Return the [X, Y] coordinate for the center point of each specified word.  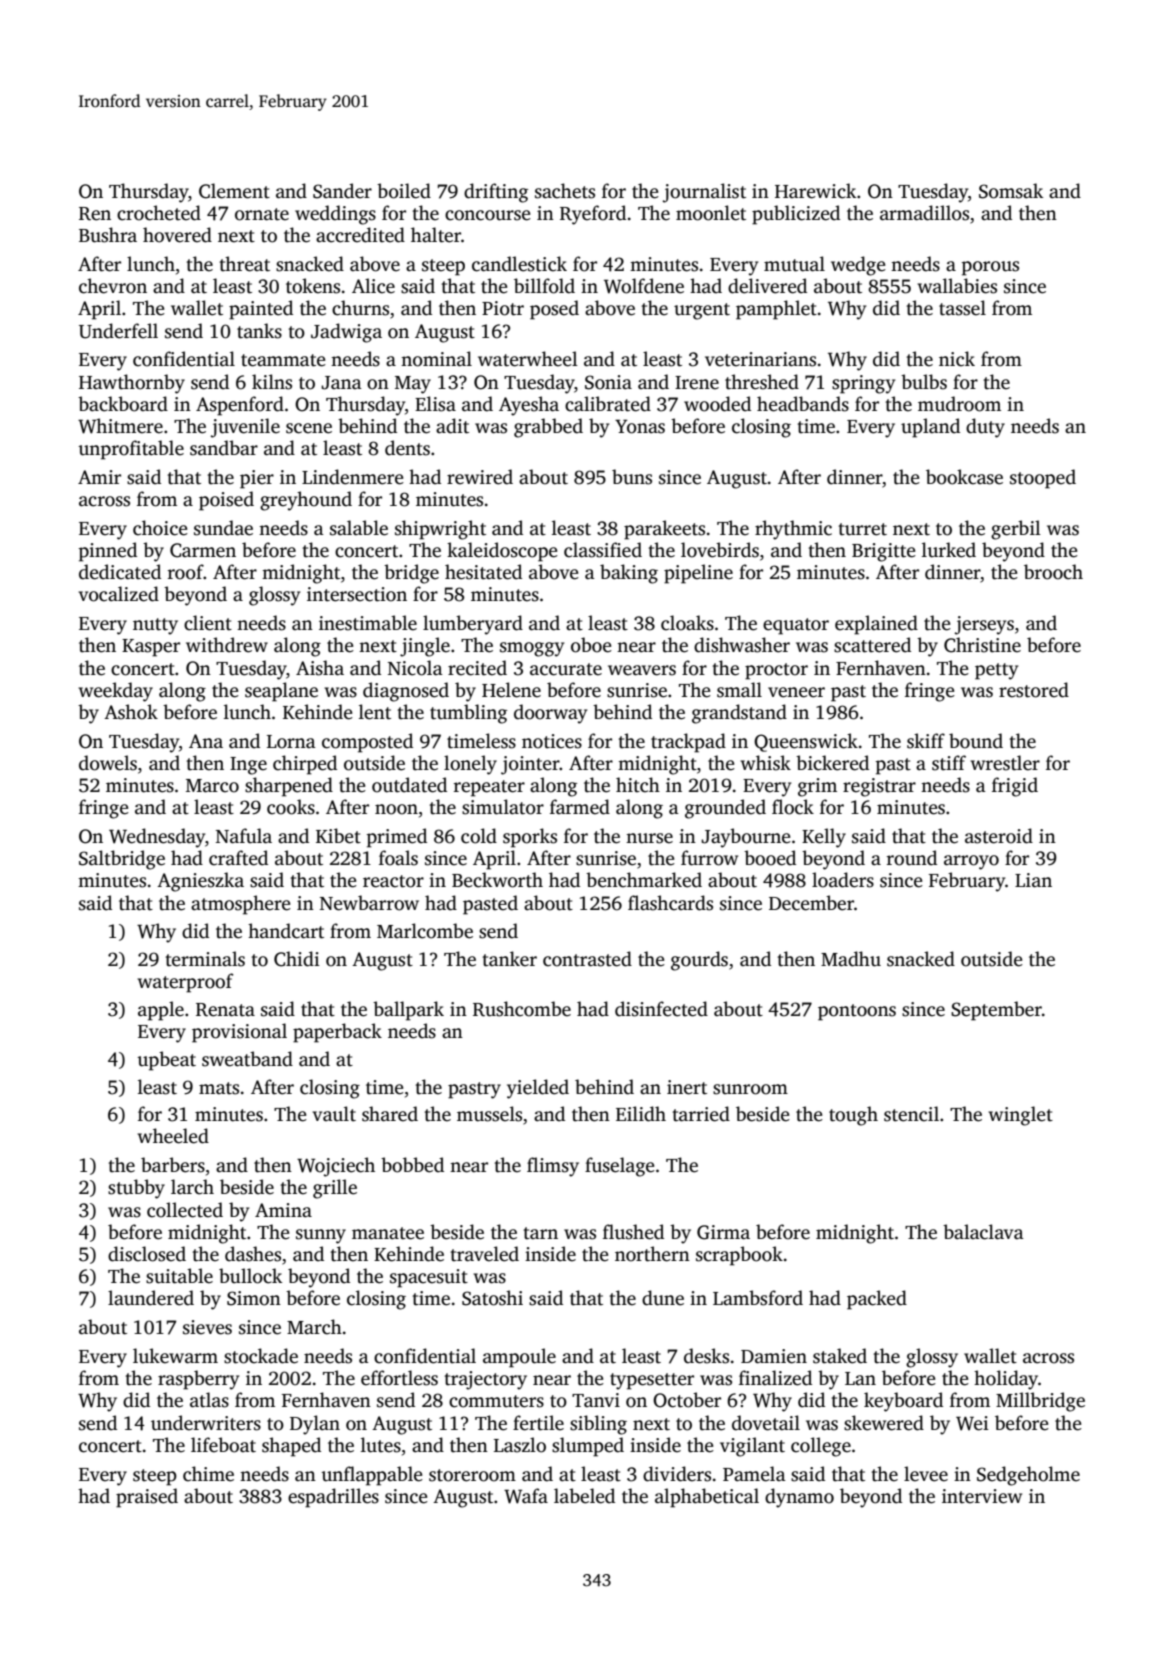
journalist [704, 193]
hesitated [483, 572]
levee [926, 1474]
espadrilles [333, 1498]
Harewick [815, 191]
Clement [234, 191]
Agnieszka [200, 882]
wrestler [1005, 763]
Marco [212, 786]
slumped [588, 1447]
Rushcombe [522, 1009]
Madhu [851, 959]
